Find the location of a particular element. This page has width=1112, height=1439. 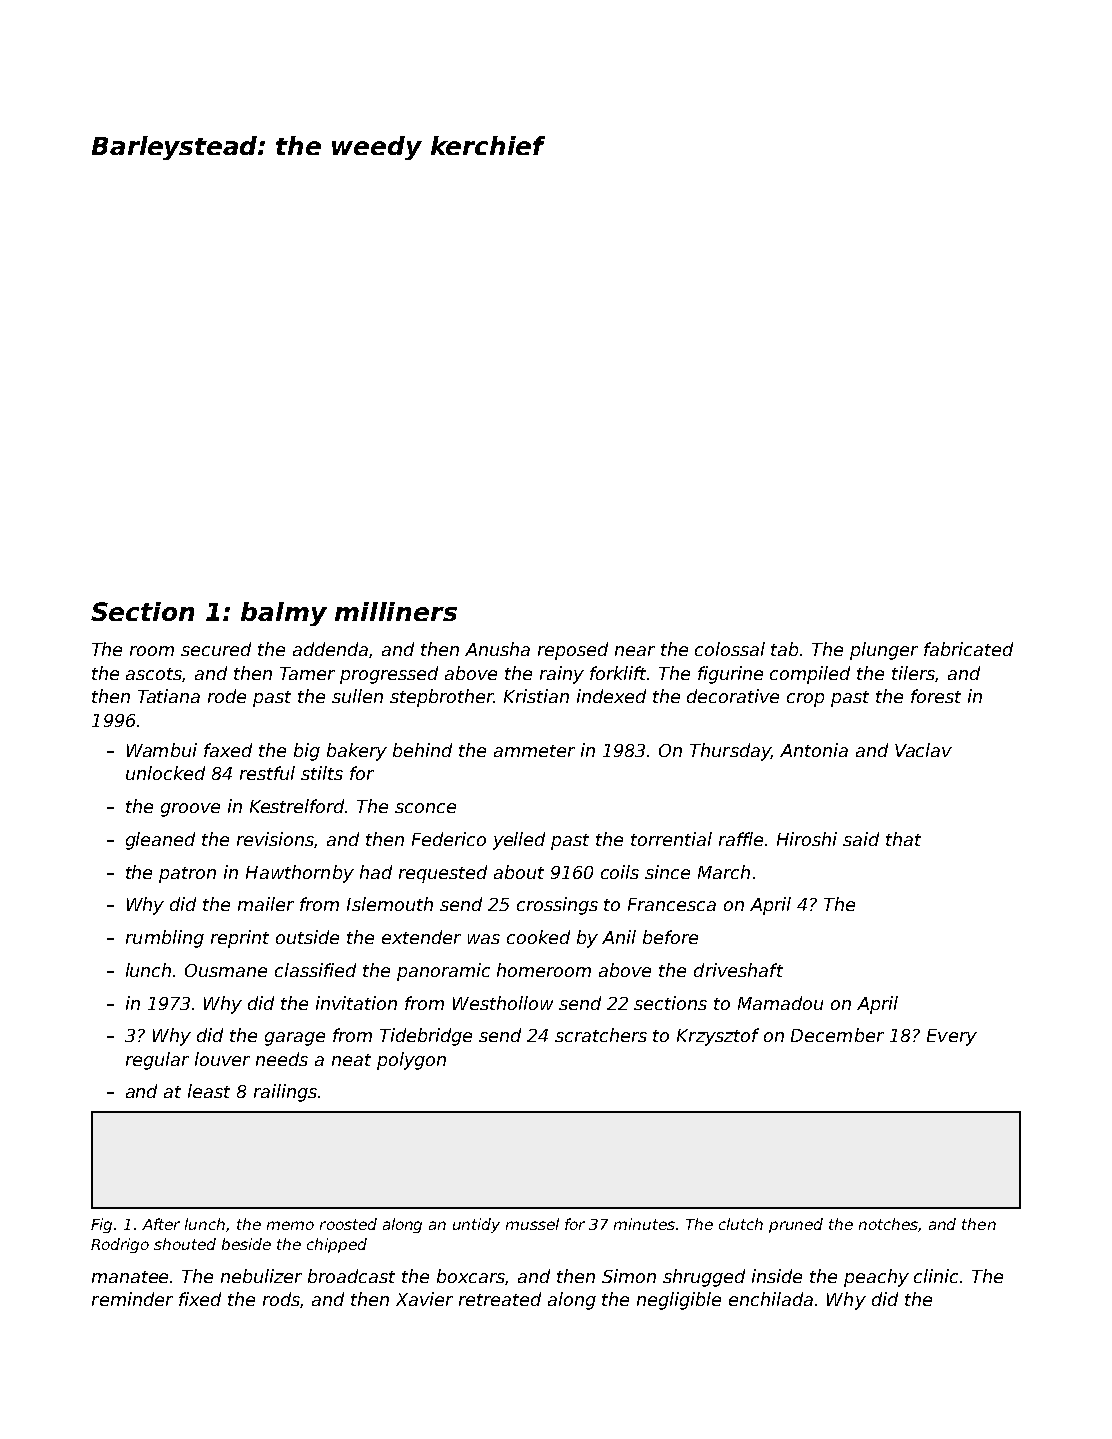

rods is located at coordinates (281, 1299).
